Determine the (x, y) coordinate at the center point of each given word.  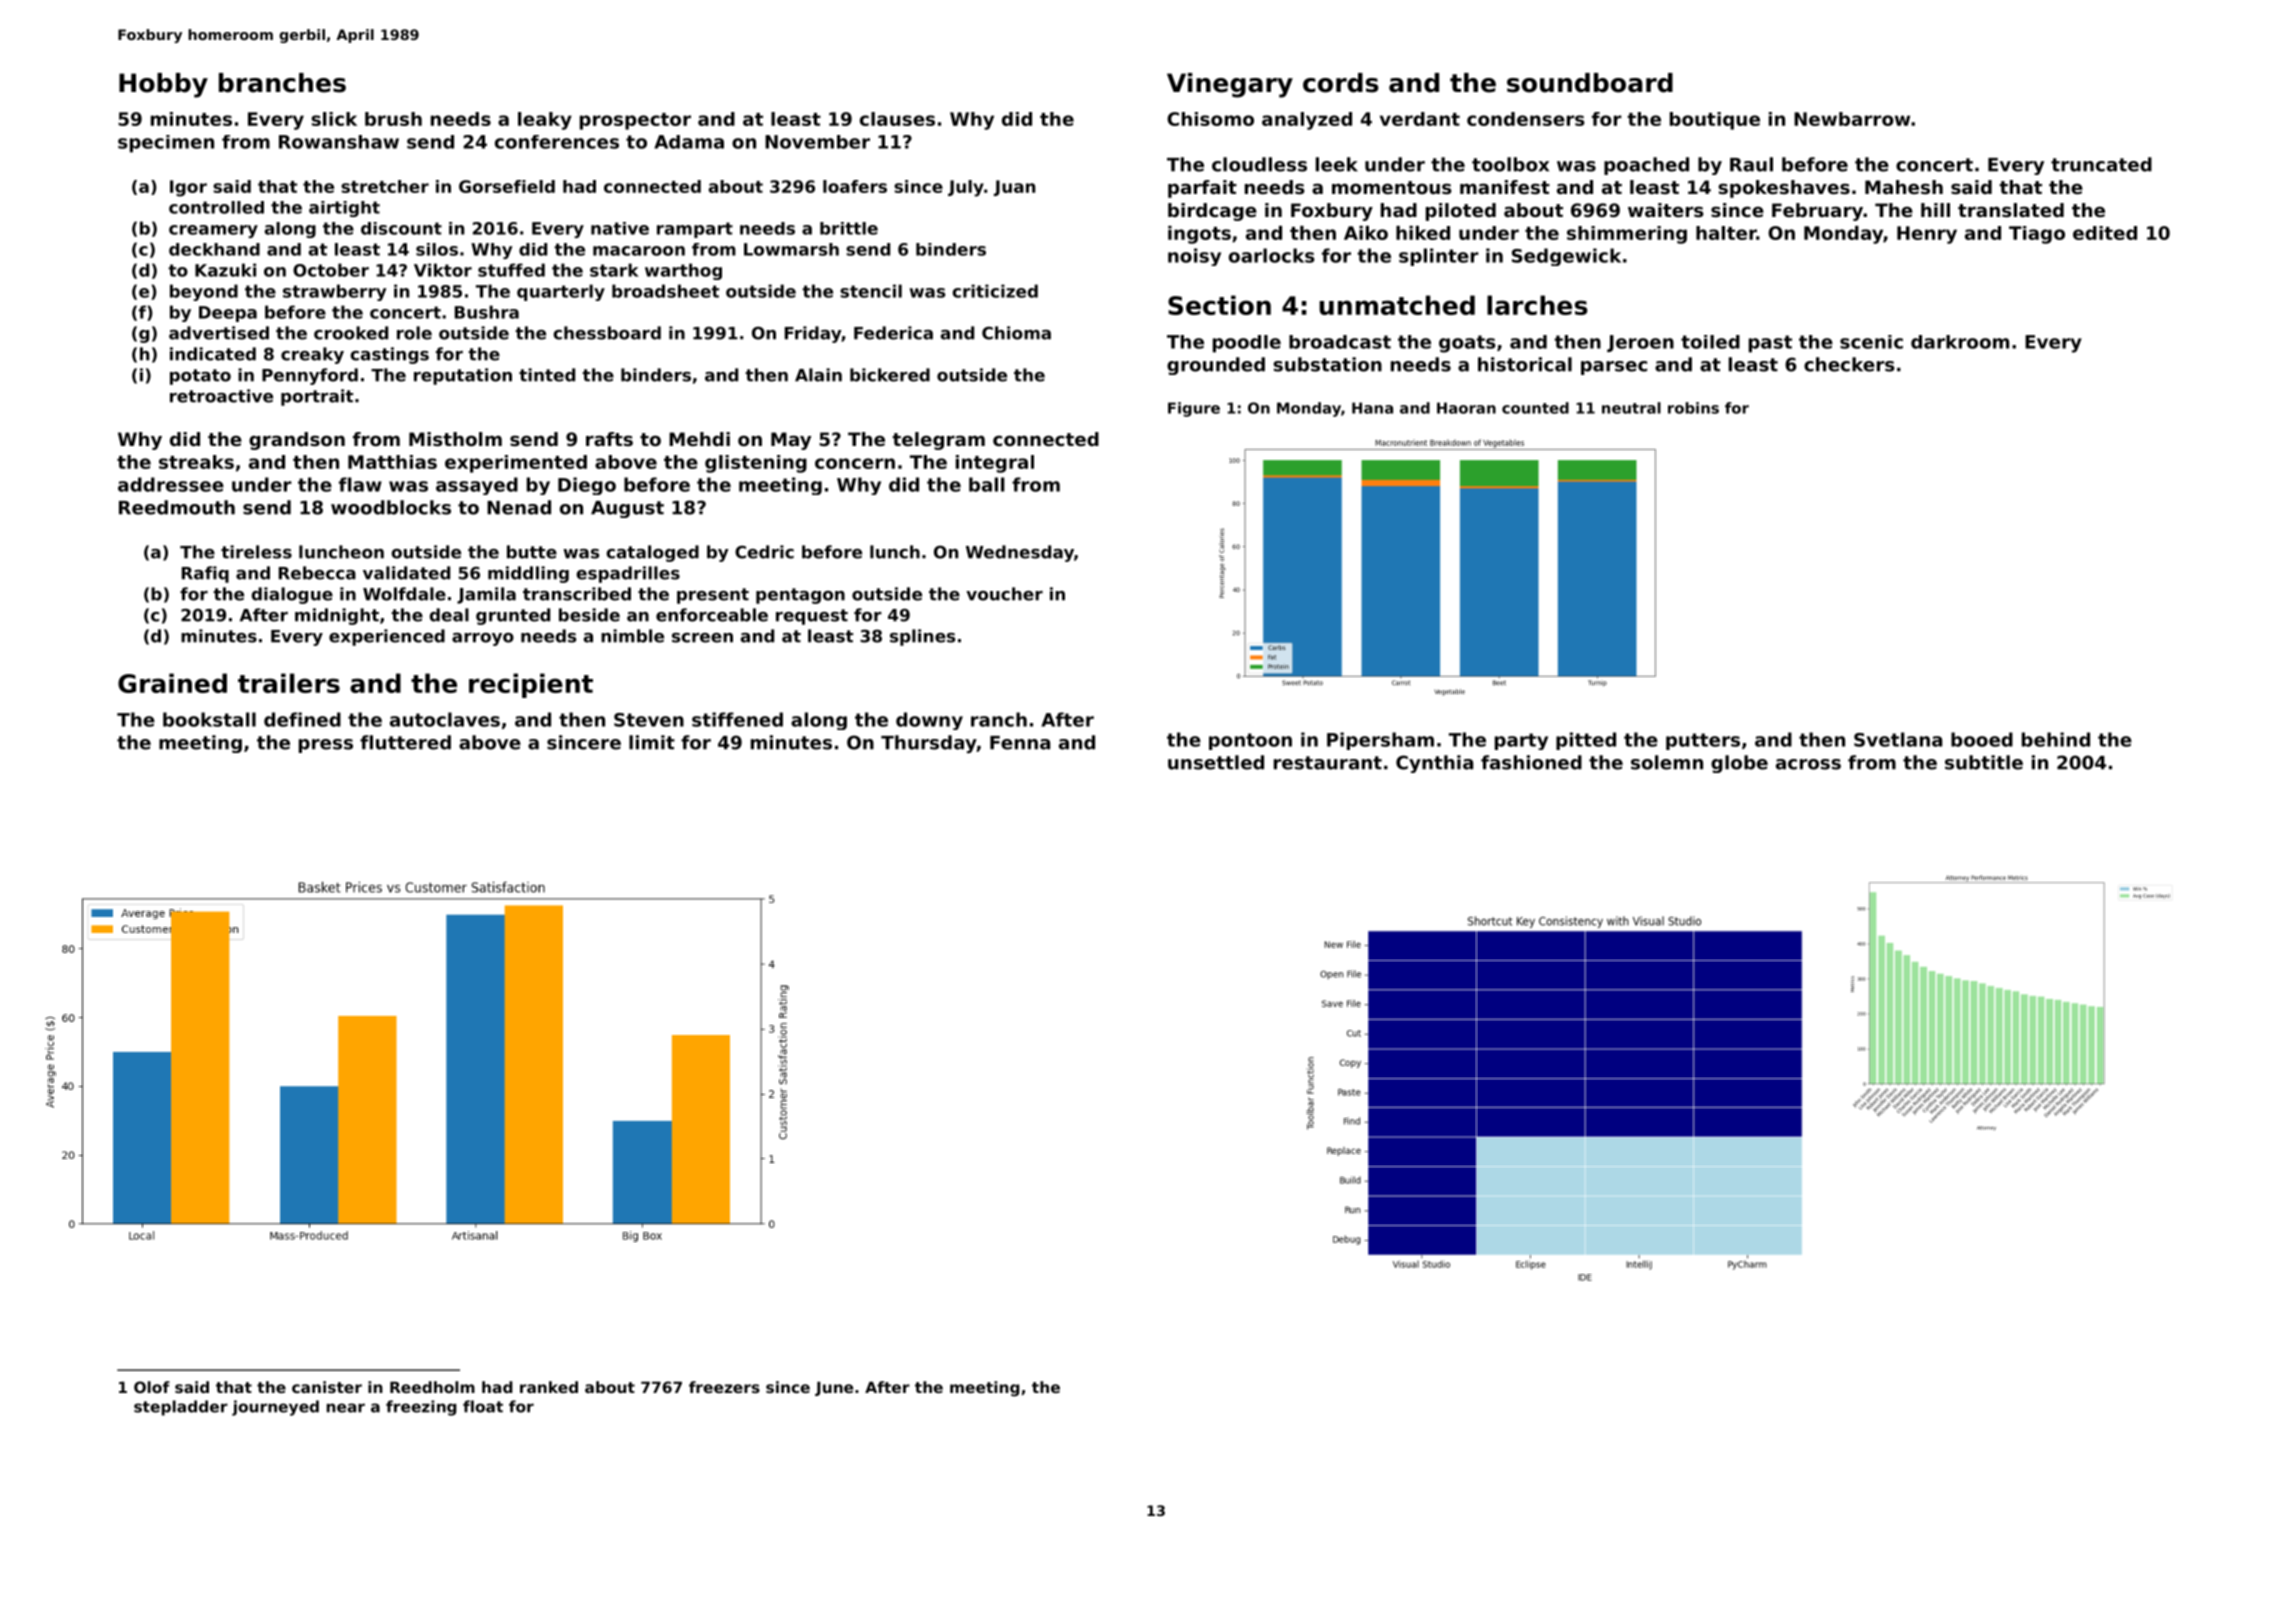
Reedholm (432, 1387)
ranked (549, 1387)
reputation (463, 376)
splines (922, 637)
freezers (724, 1387)
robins (1693, 408)
